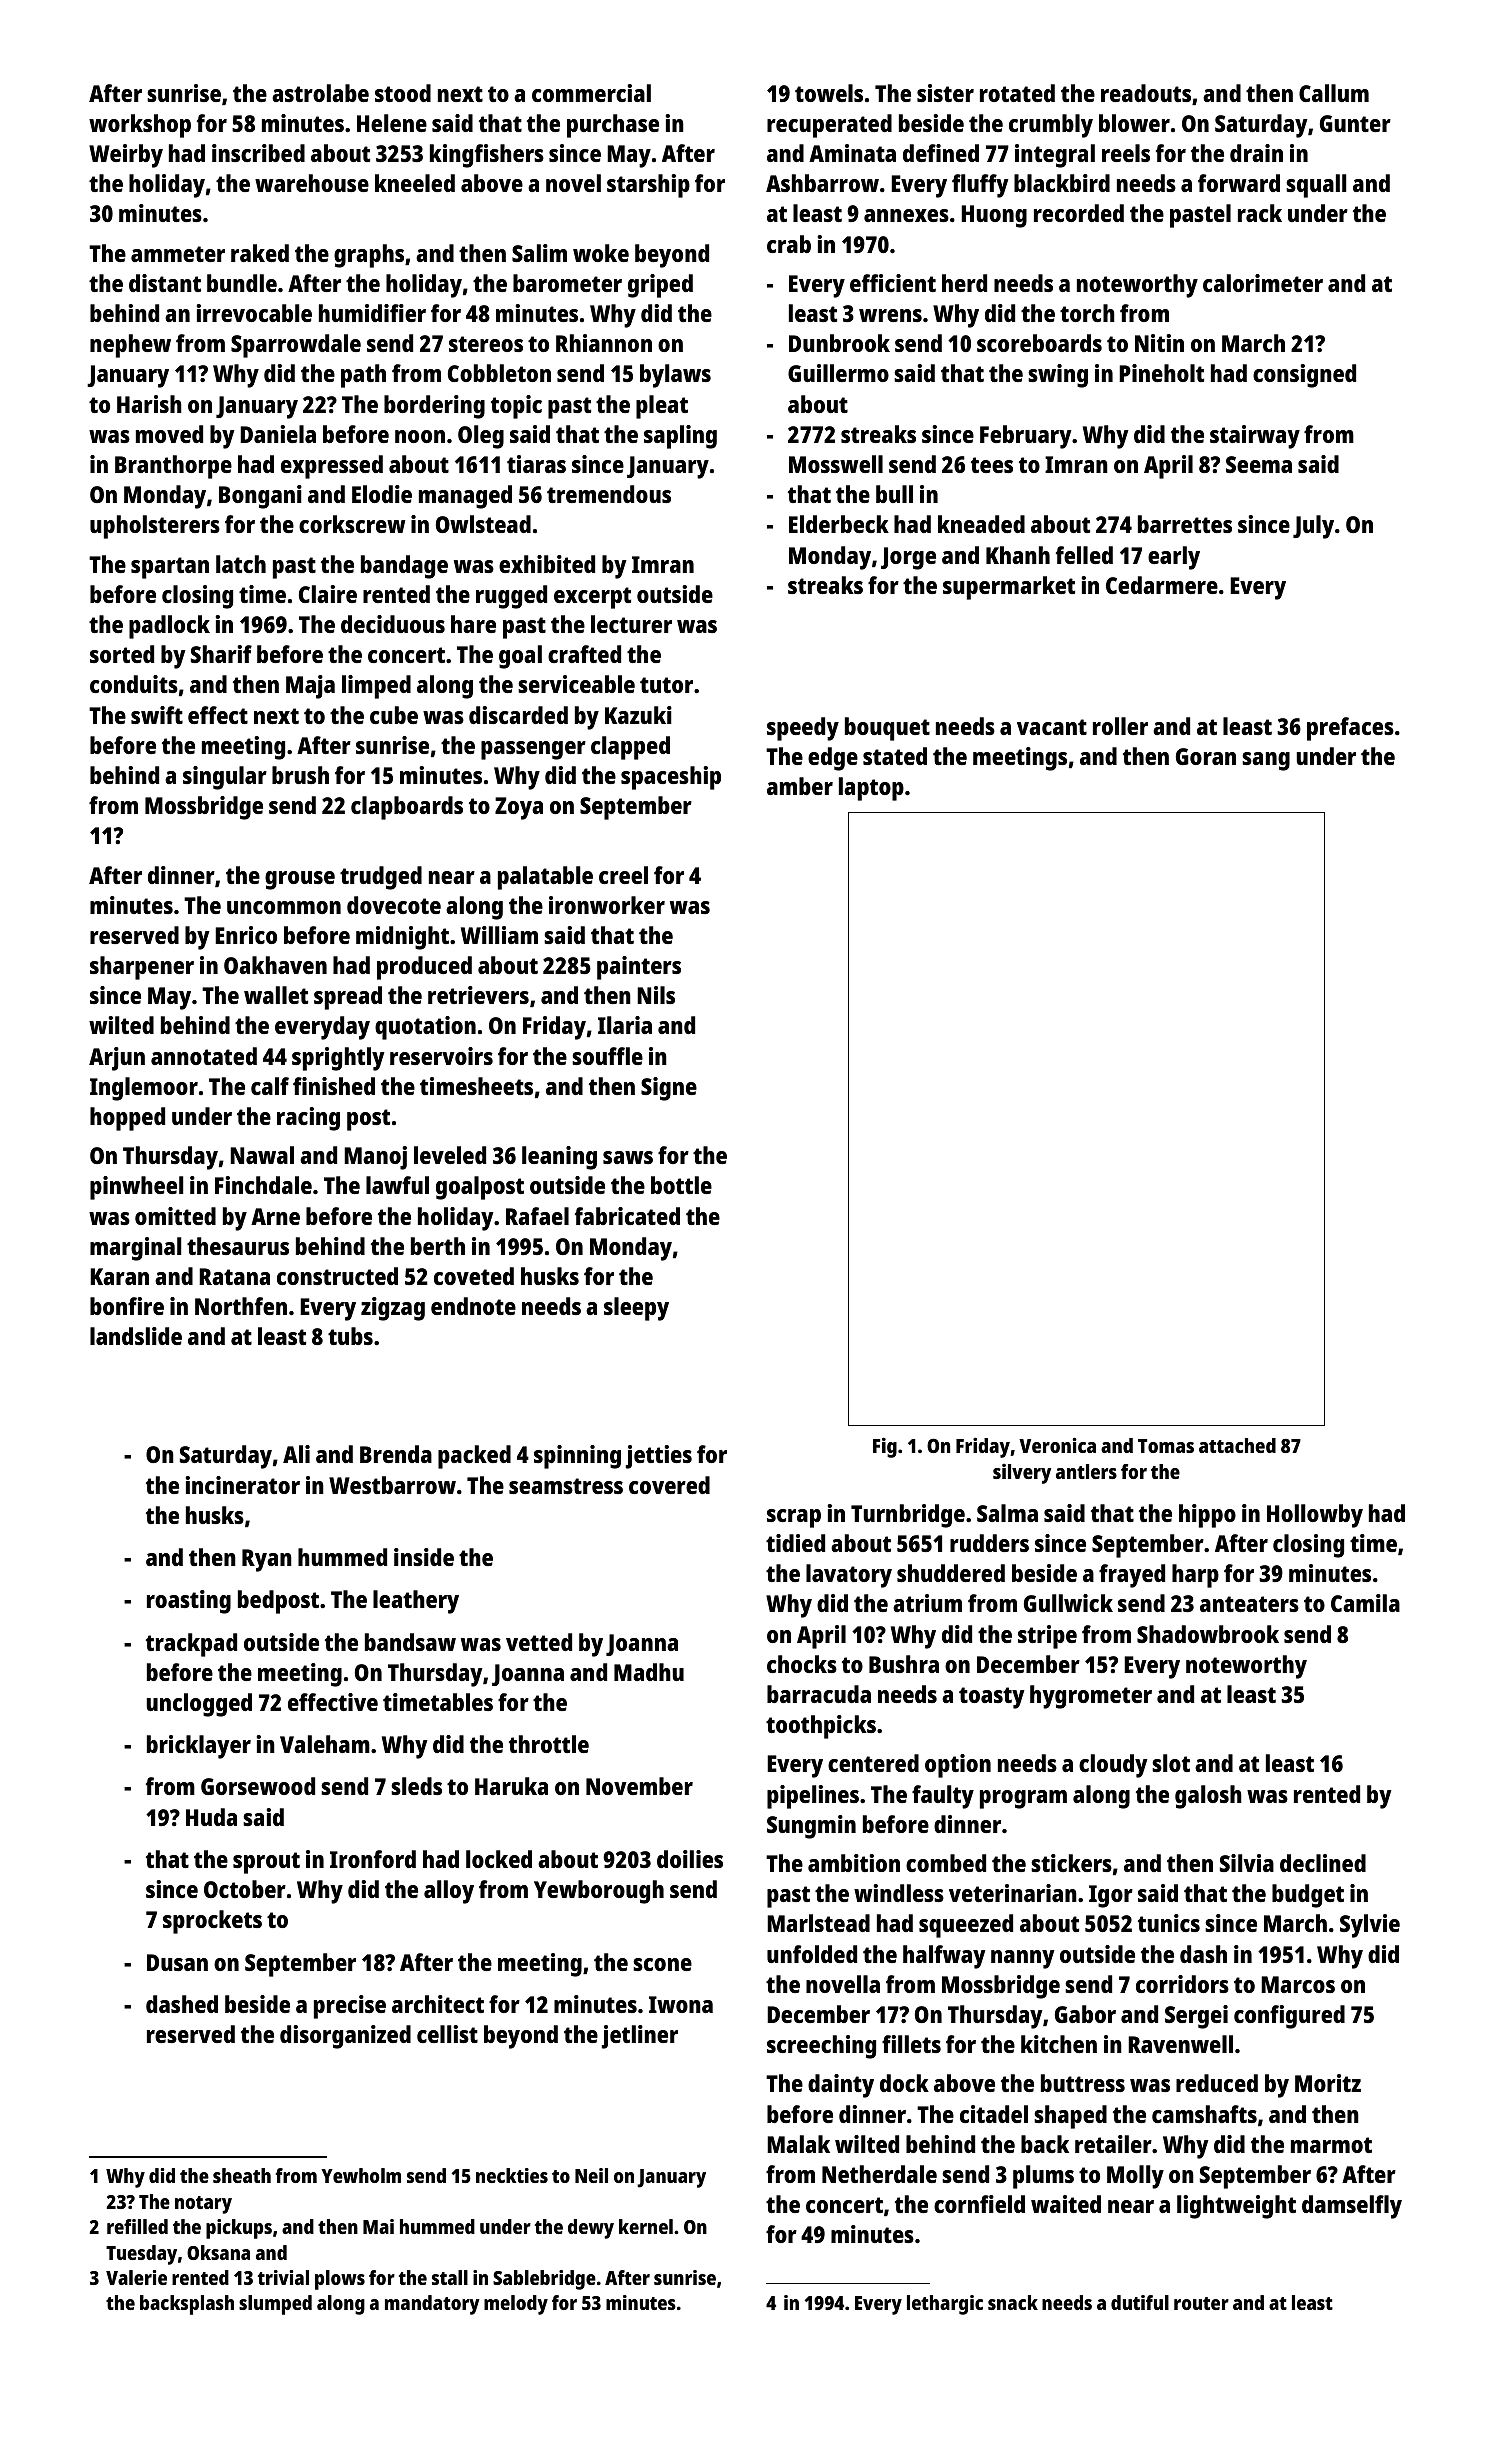  Describe the element at coordinates (1132, 1576) in the screenshot. I see `frayed` at that location.
